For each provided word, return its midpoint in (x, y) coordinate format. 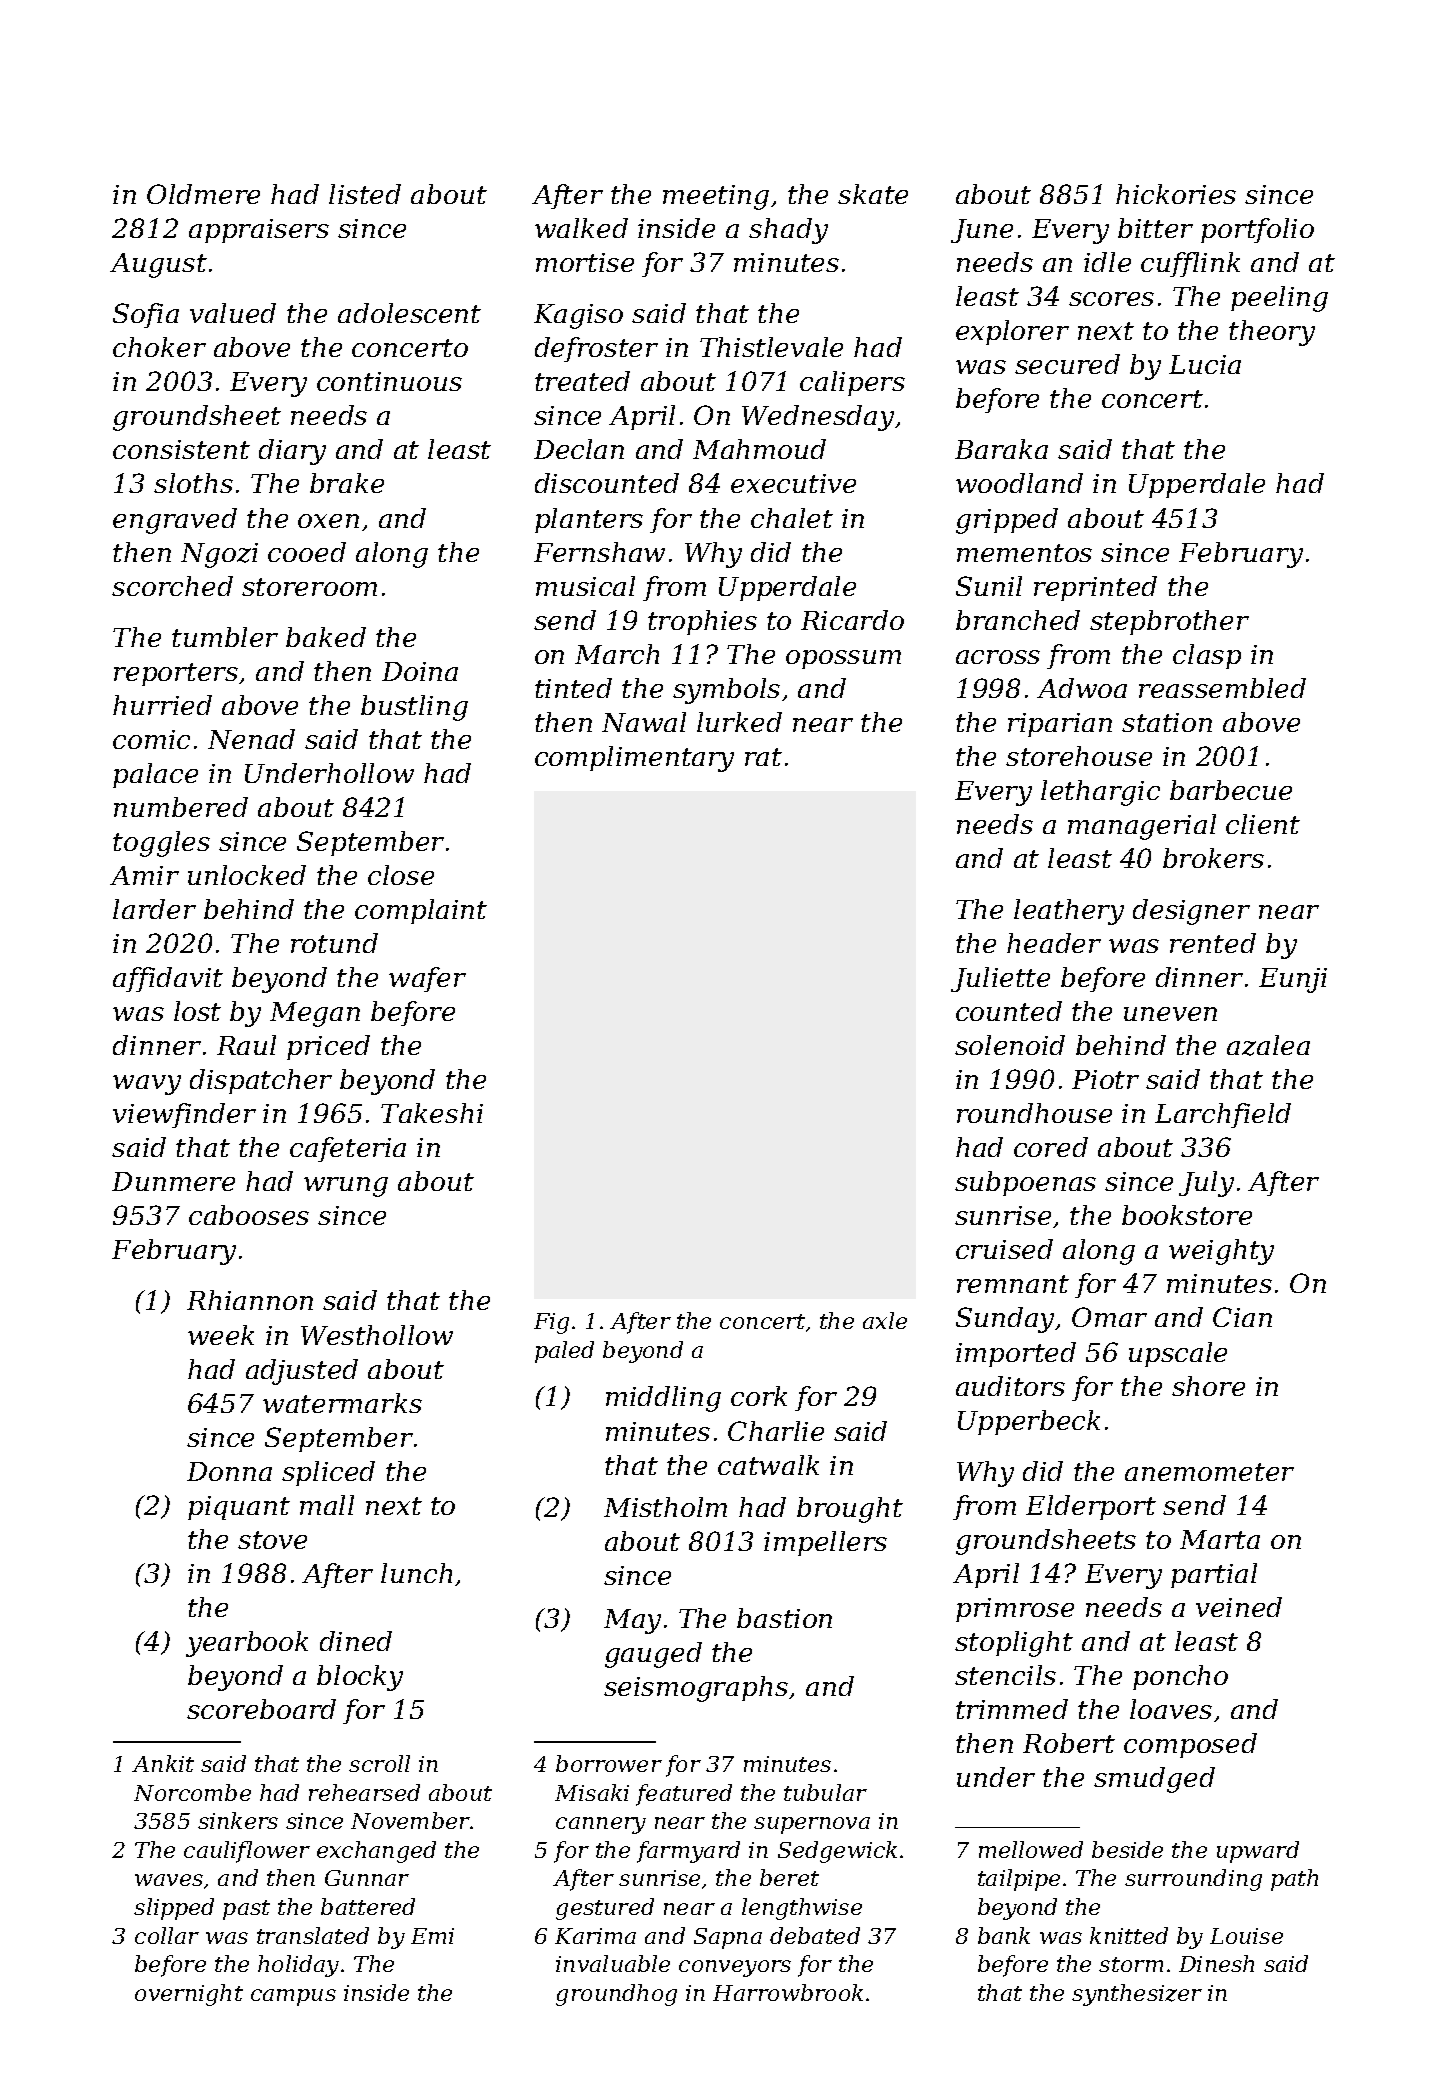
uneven (1170, 1014)
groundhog (616, 1995)
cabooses (249, 1215)
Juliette (1000, 979)
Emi (432, 1936)
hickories (1176, 194)
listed (365, 194)
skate (873, 194)
